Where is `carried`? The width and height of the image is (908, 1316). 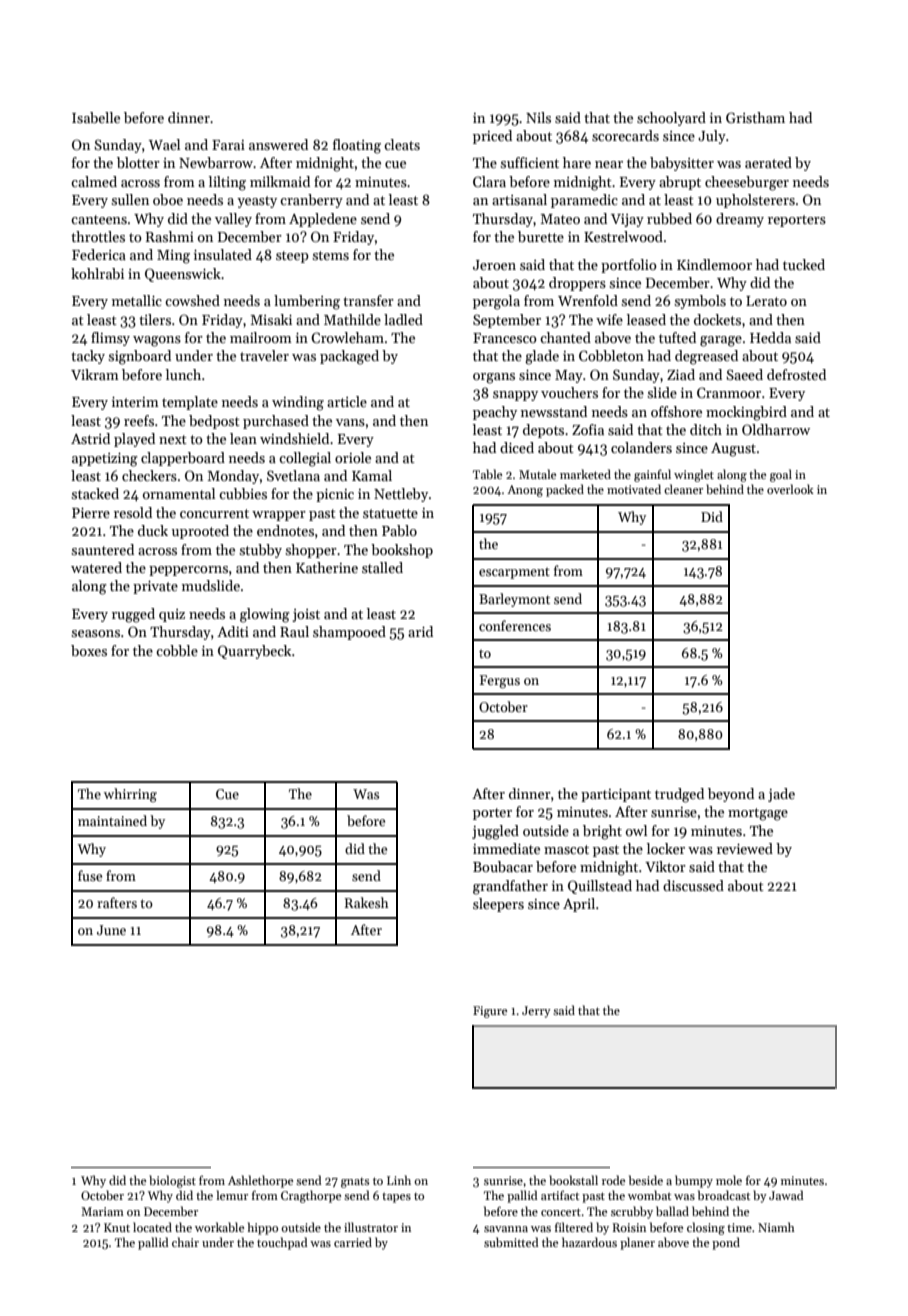
carried is located at coordinates (353, 1242).
